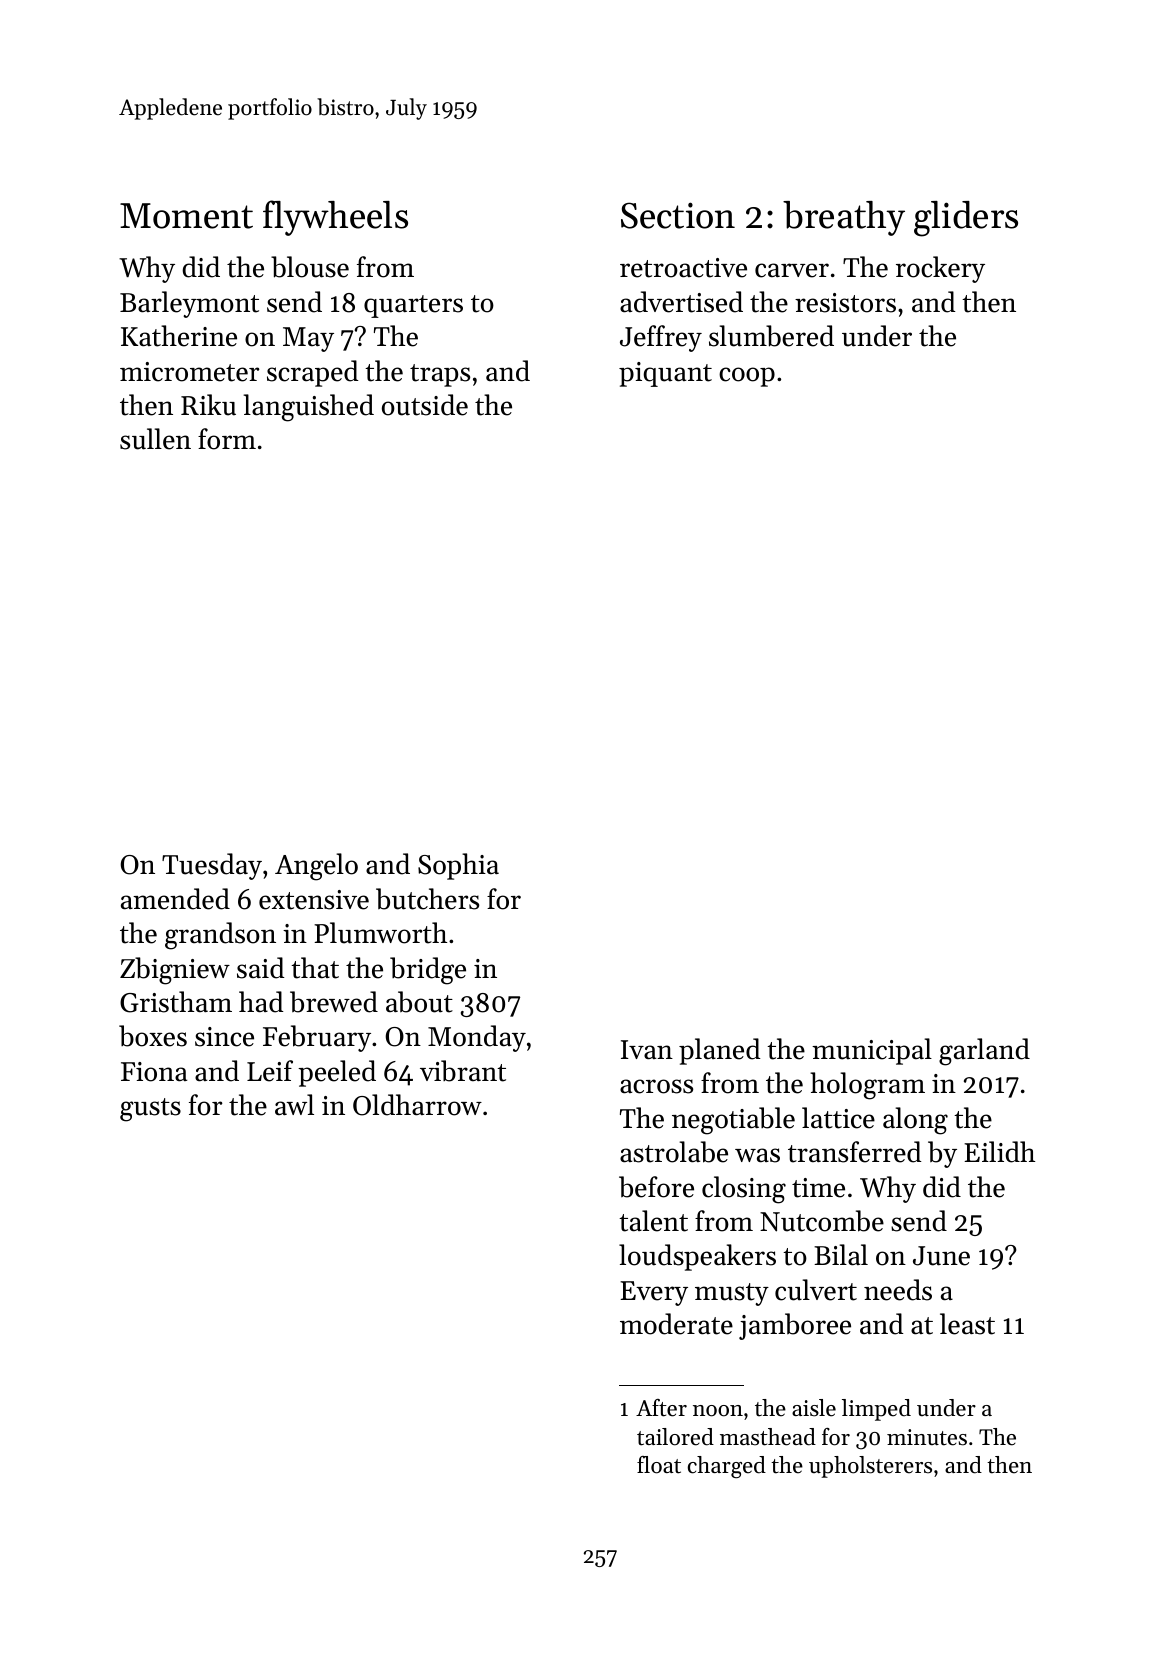 This screenshot has width=1165, height=1654. What do you see at coordinates (294, 1105) in the screenshot?
I see `awl` at bounding box center [294, 1105].
